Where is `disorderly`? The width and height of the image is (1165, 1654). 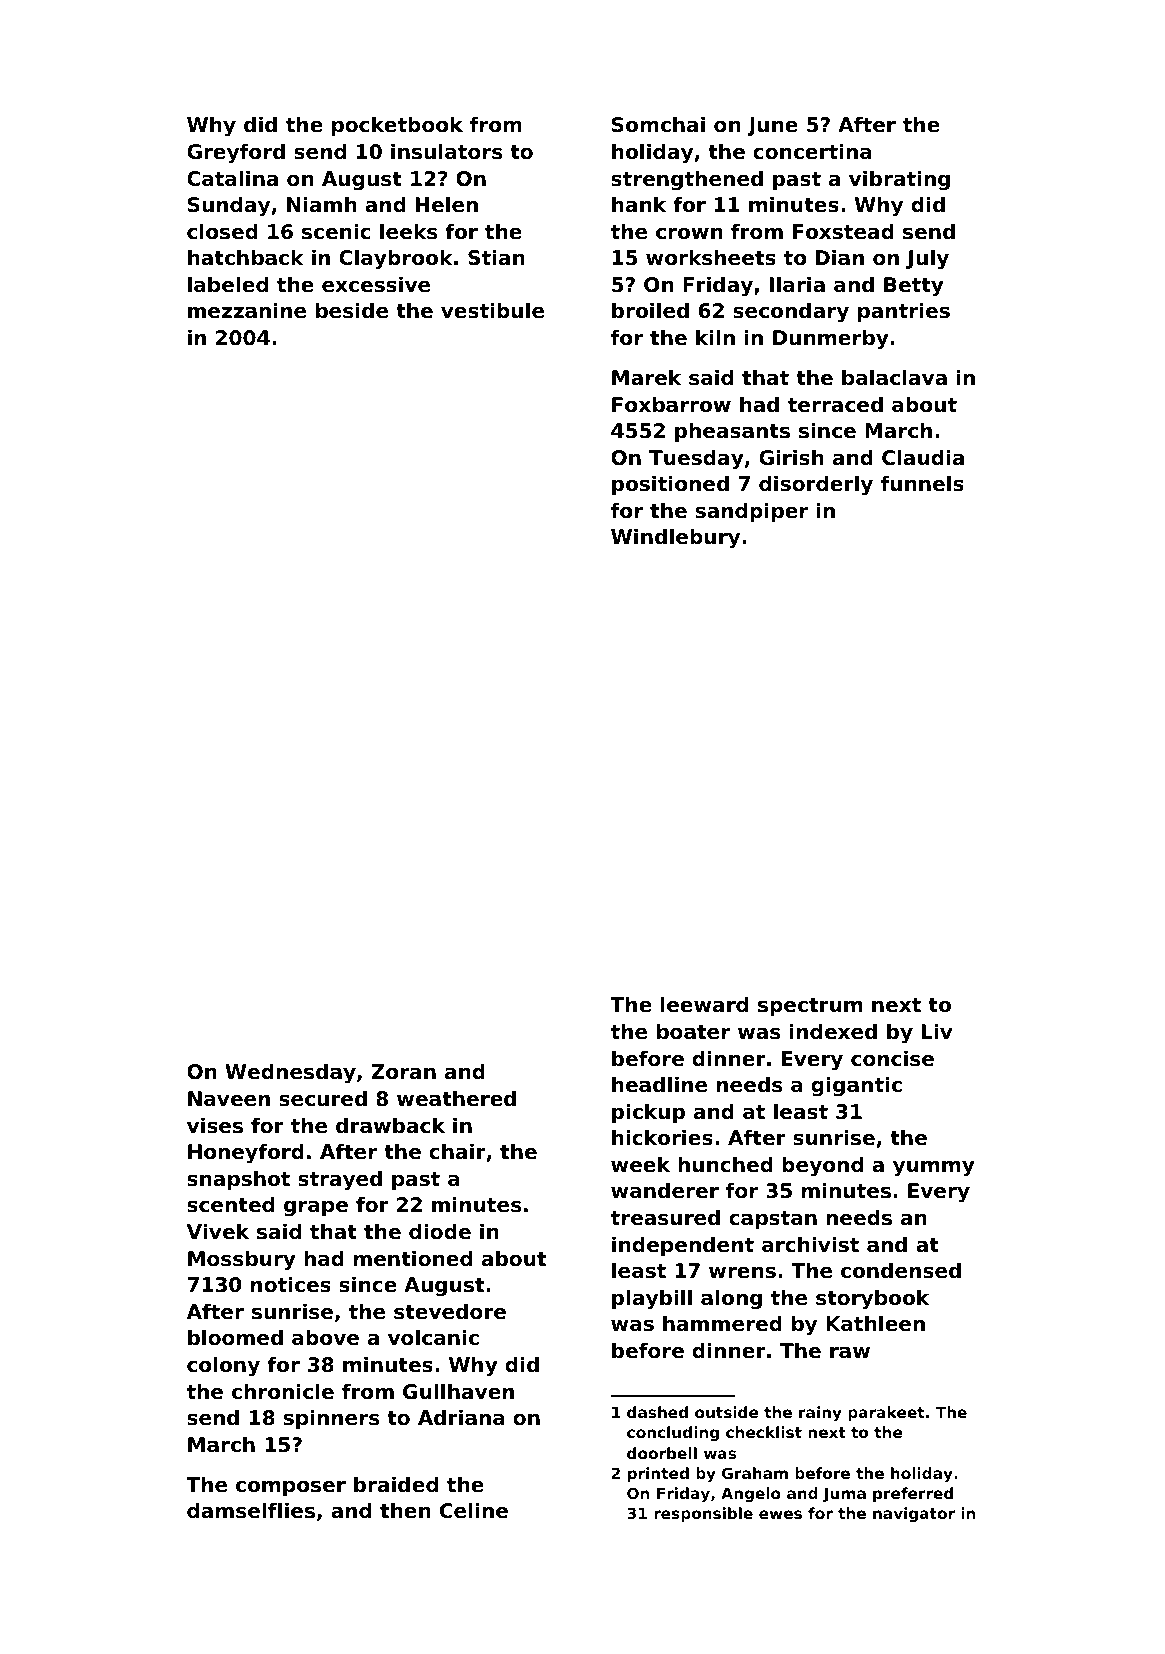
disorderly is located at coordinates (816, 485).
